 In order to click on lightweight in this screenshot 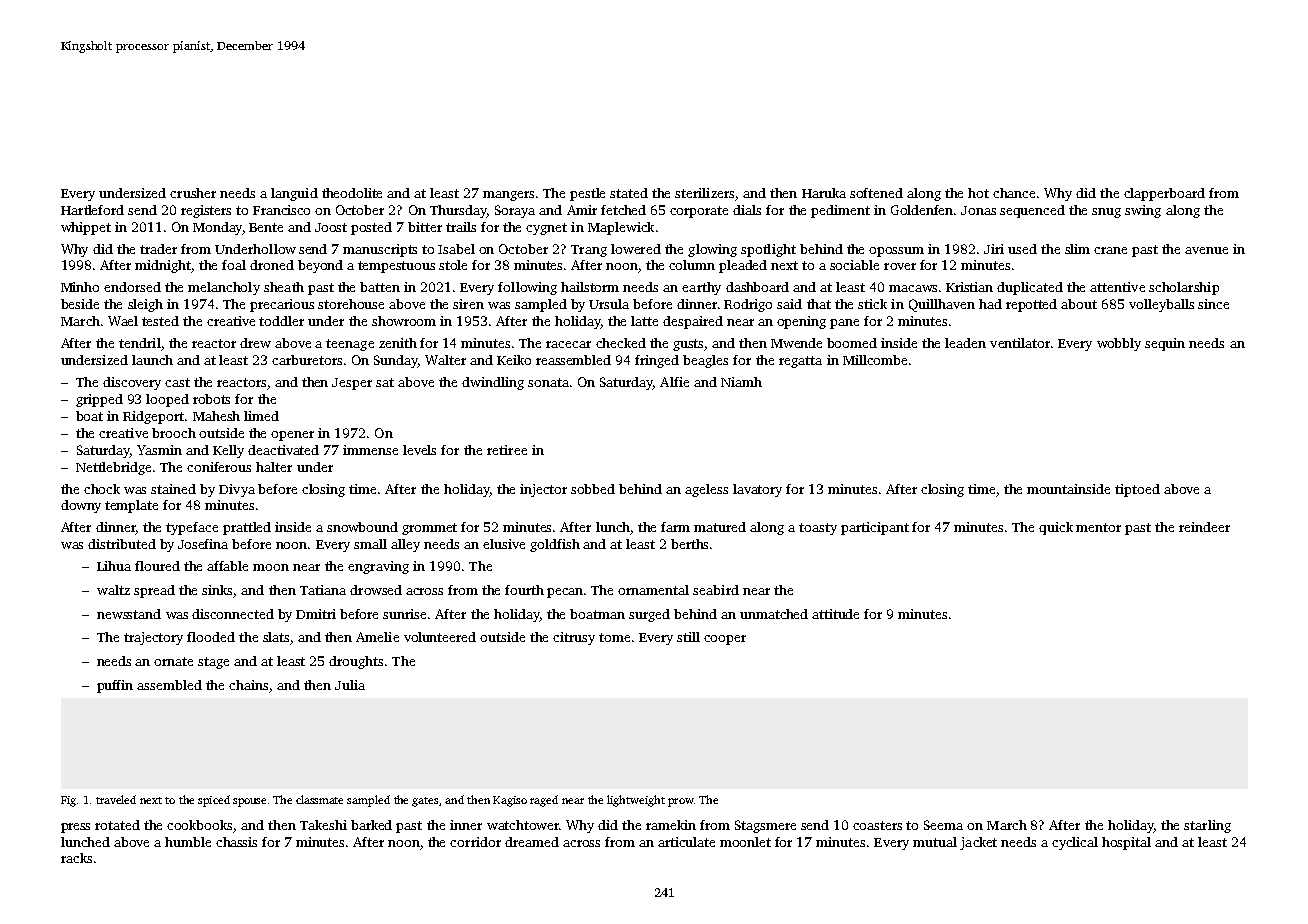, I will do `click(636, 801)`.
